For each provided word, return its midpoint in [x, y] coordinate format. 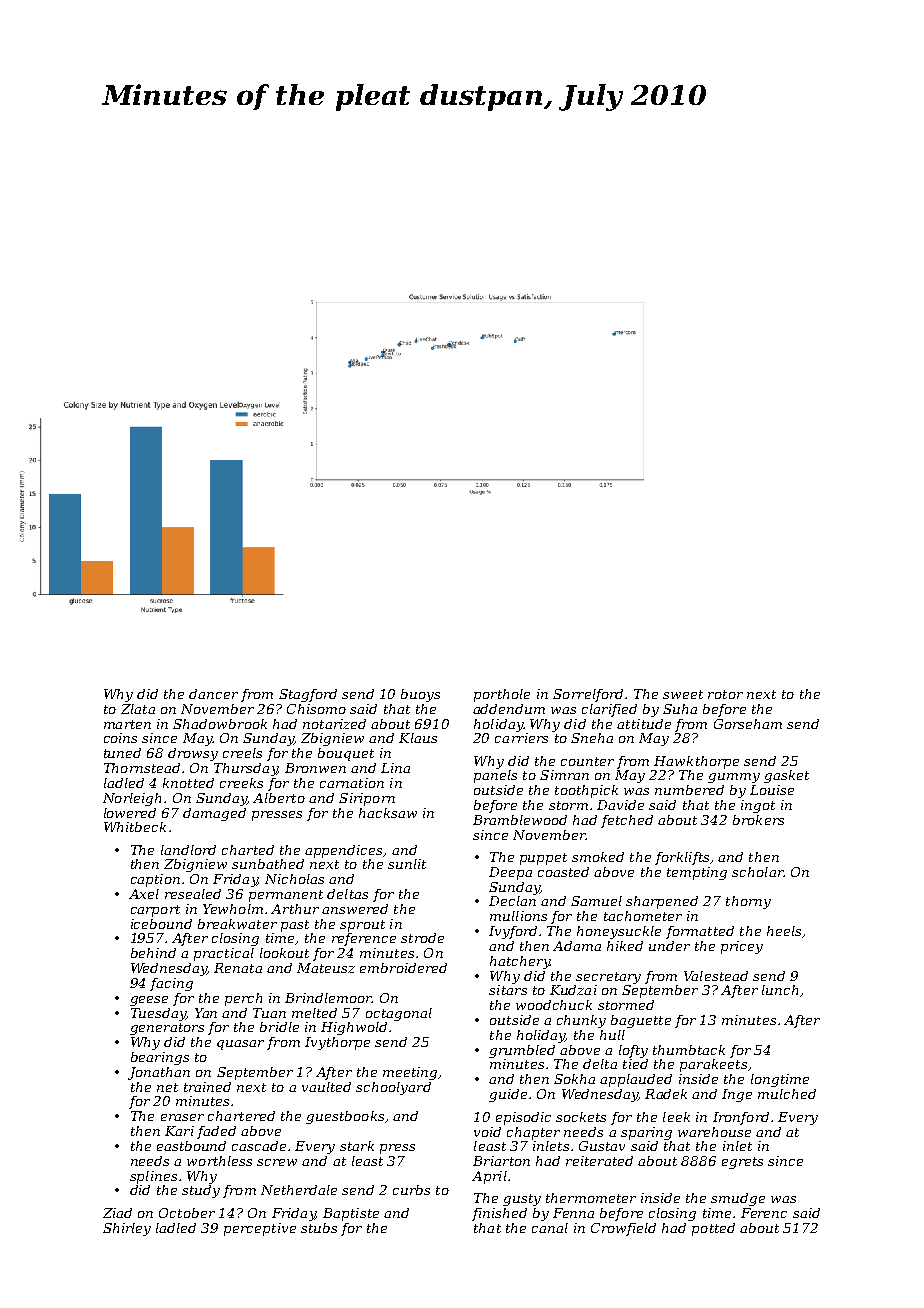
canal [550, 1228]
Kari [179, 1131]
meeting [410, 1073]
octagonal [399, 1014]
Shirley [127, 1229]
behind [153, 953]
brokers [758, 820]
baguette [641, 1021]
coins [120, 738]
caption [155, 880]
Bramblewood [520, 820]
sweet [683, 694]
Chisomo [316, 709]
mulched [787, 1094]
